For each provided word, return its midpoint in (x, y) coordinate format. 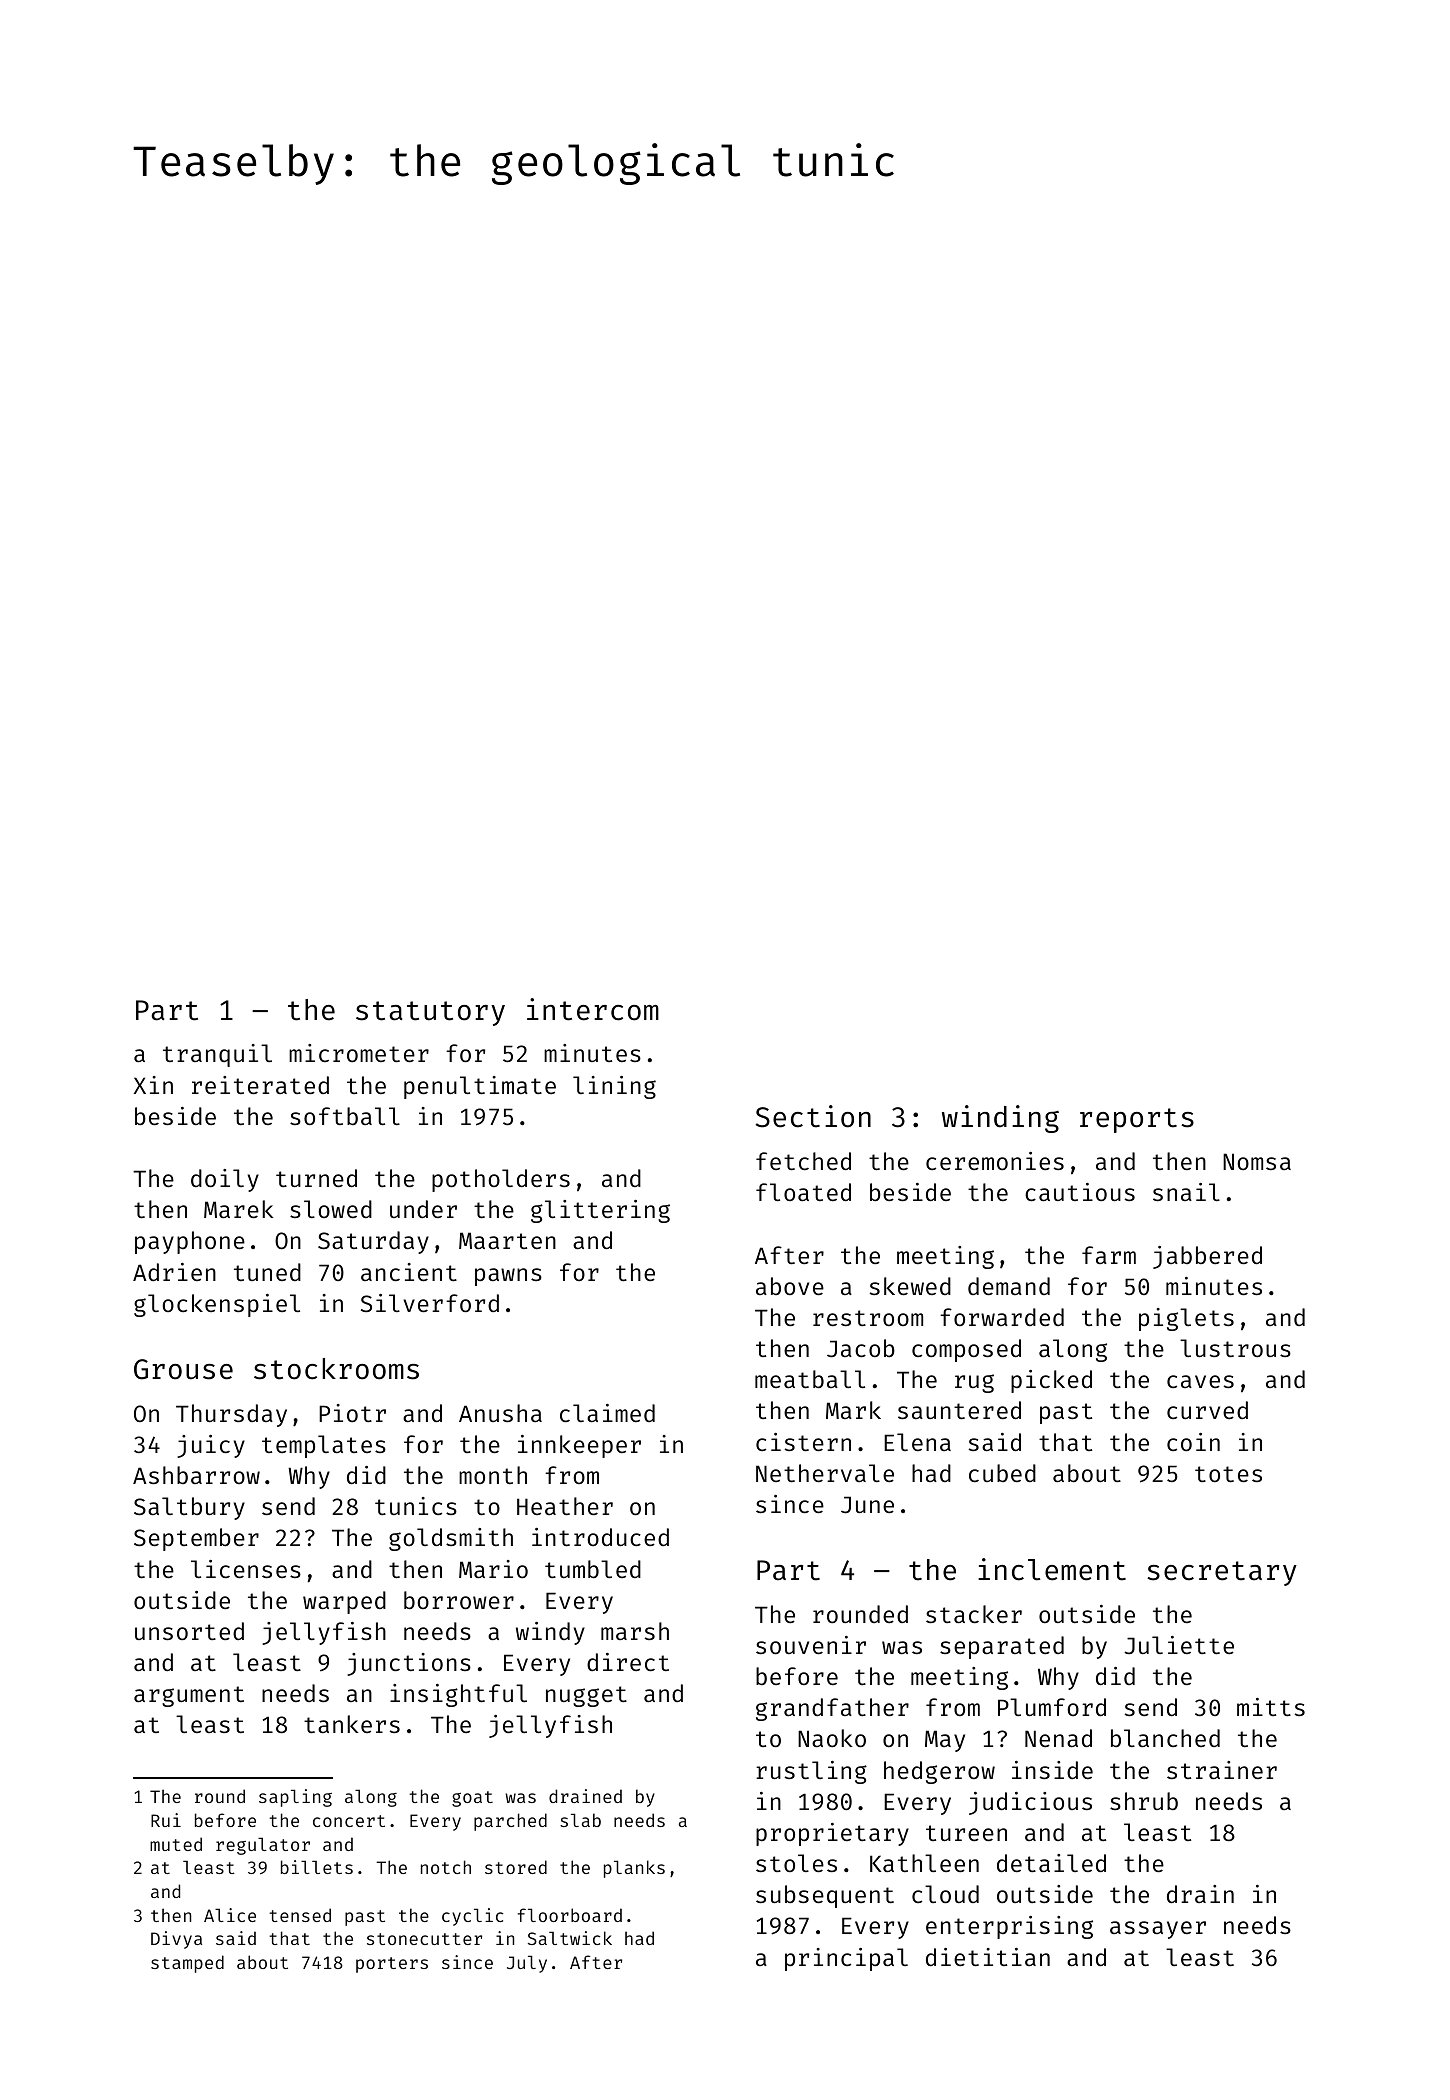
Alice (230, 1915)
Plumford (1052, 1707)
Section (813, 1116)
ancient (409, 1272)
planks (634, 1869)
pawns (508, 1277)
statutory (430, 1013)
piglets (1186, 1319)
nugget (586, 1696)
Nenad (1058, 1738)
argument (189, 1696)
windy (550, 1633)
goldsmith (451, 1539)
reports (1137, 1120)
